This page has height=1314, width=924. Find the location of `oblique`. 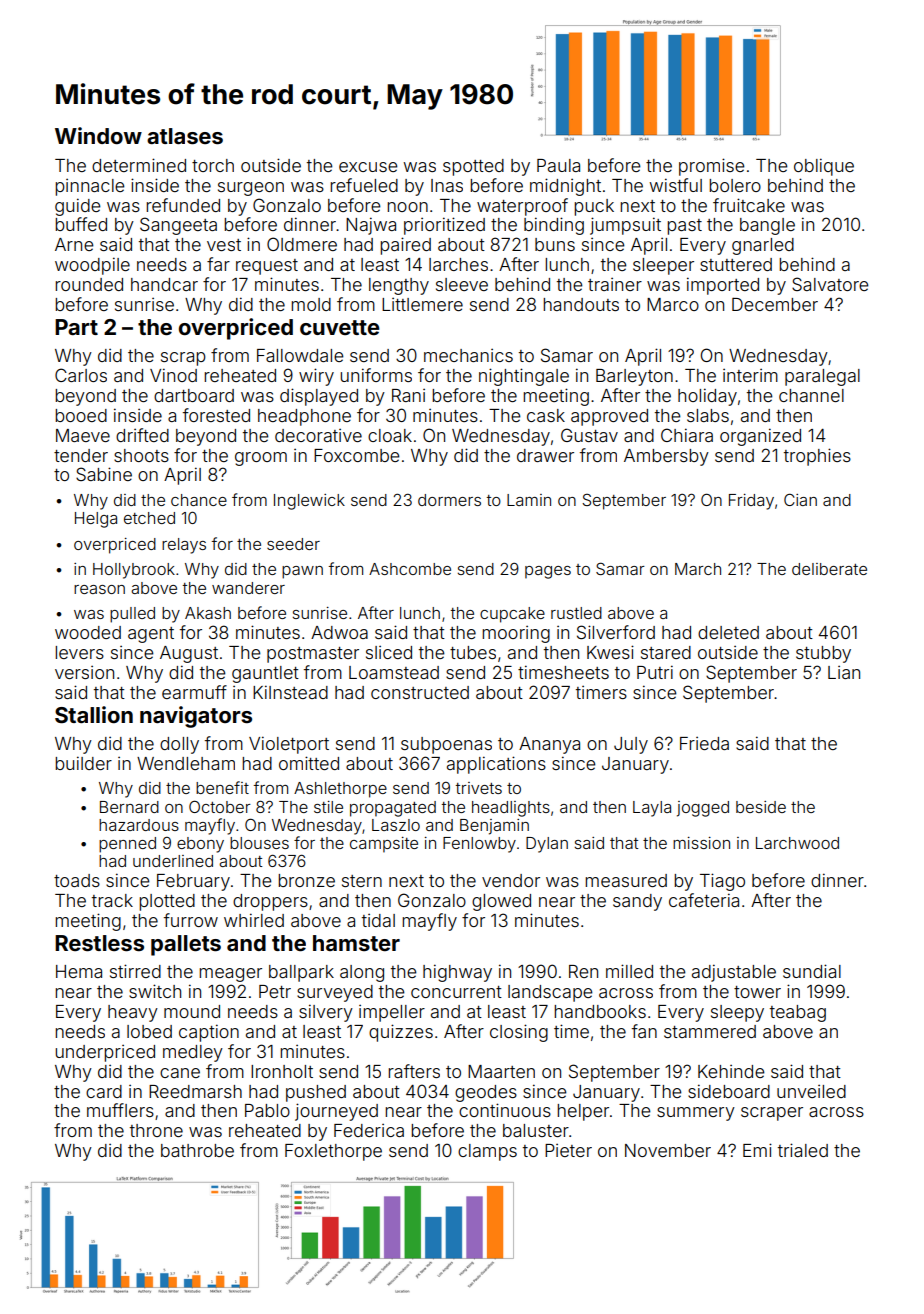

oblique is located at coordinates (824, 167).
